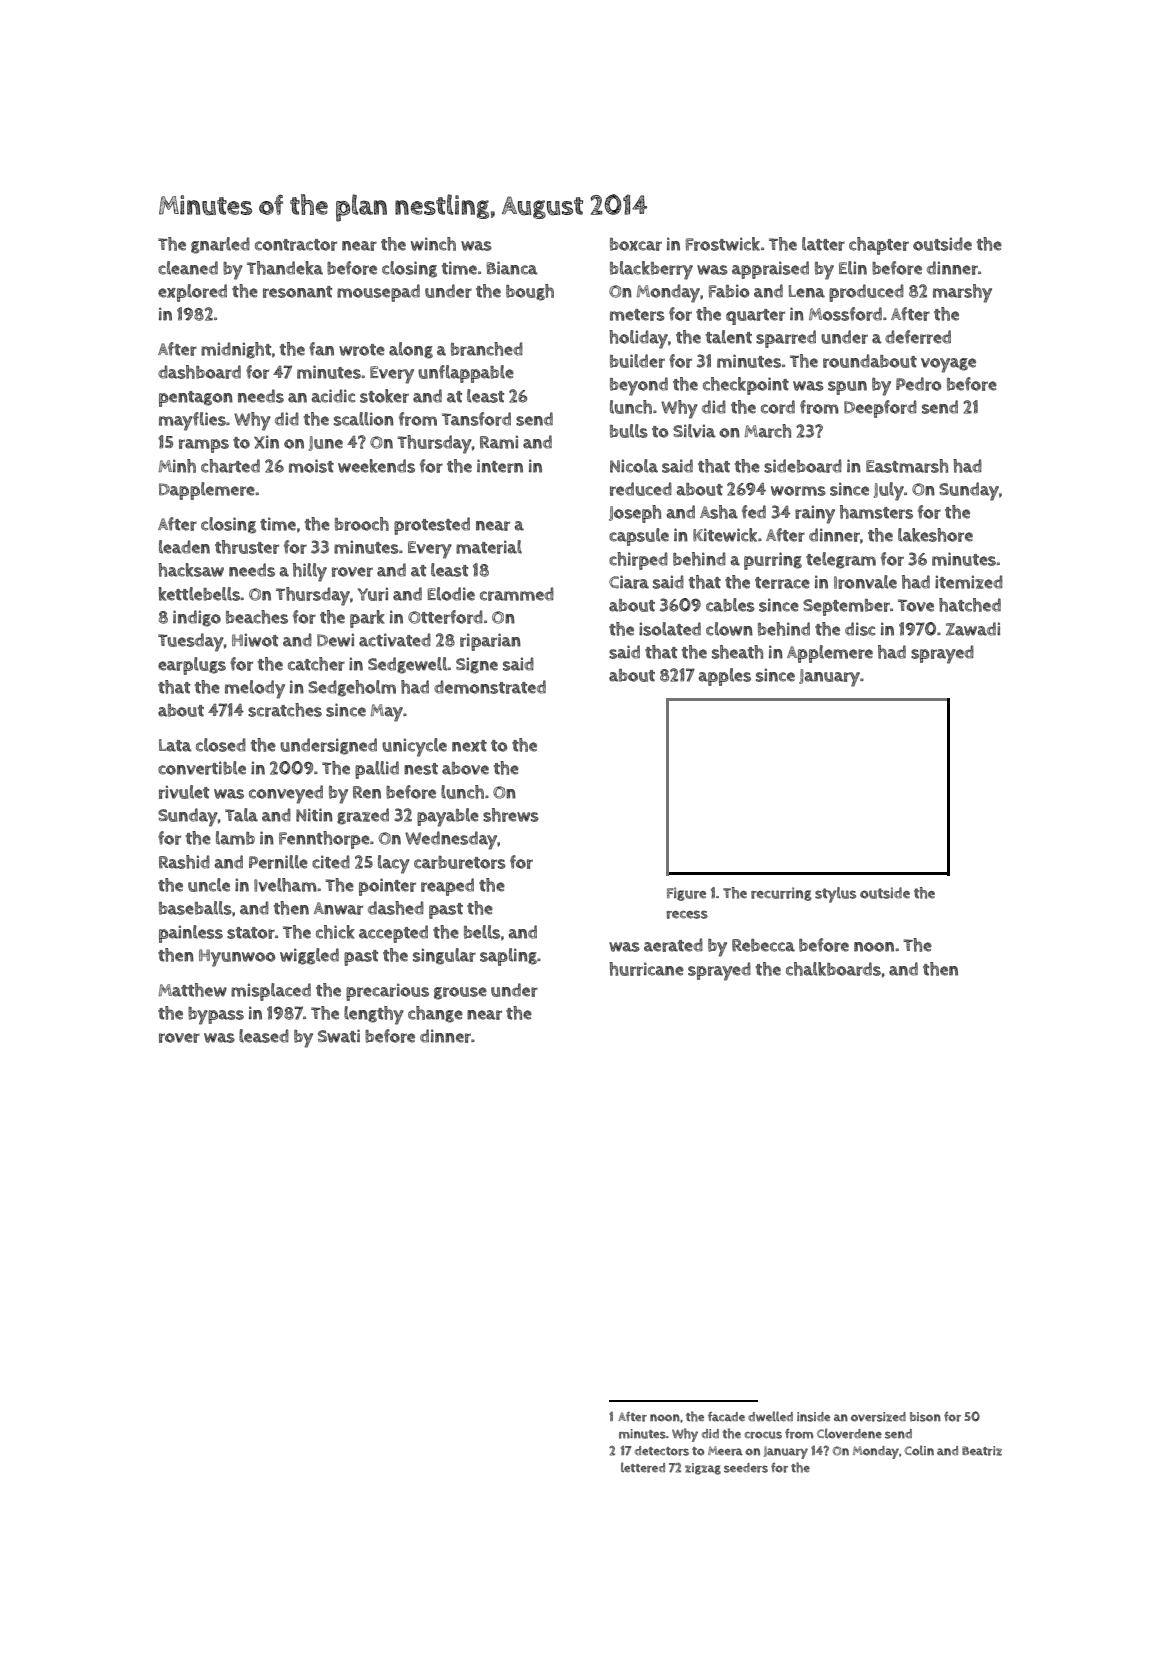  Describe the element at coordinates (813, 1417) in the page. I see `inside` at that location.
